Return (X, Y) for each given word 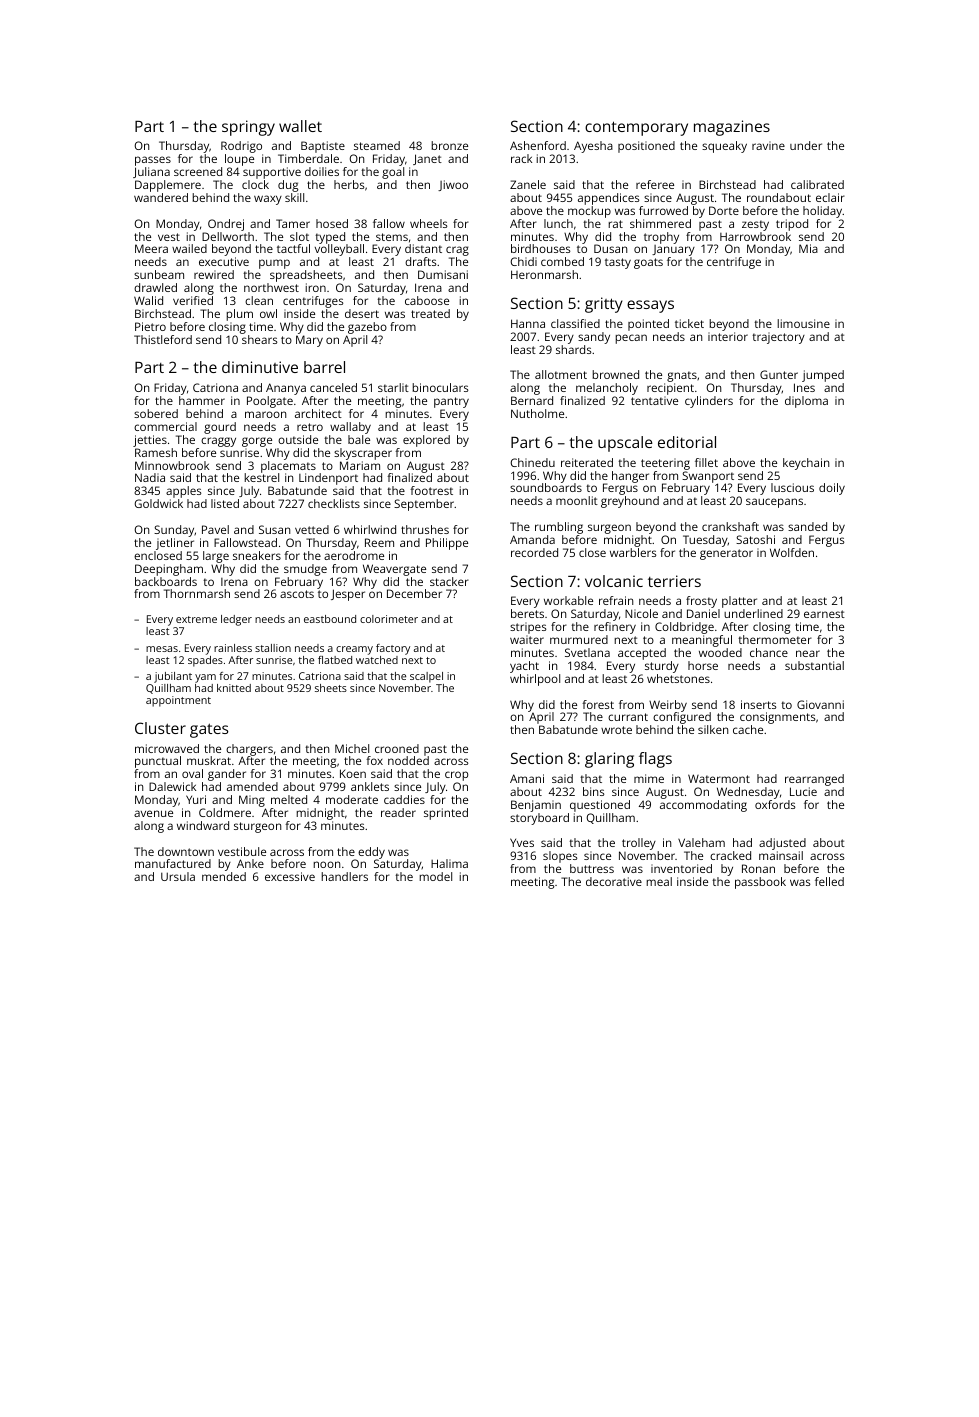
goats (648, 263)
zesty (755, 225)
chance (769, 652)
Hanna (528, 323)
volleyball (339, 250)
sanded (807, 526)
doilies (322, 171)
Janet (427, 159)
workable (568, 600)
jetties (150, 441)
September (424, 505)
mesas (162, 649)
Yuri (196, 799)
